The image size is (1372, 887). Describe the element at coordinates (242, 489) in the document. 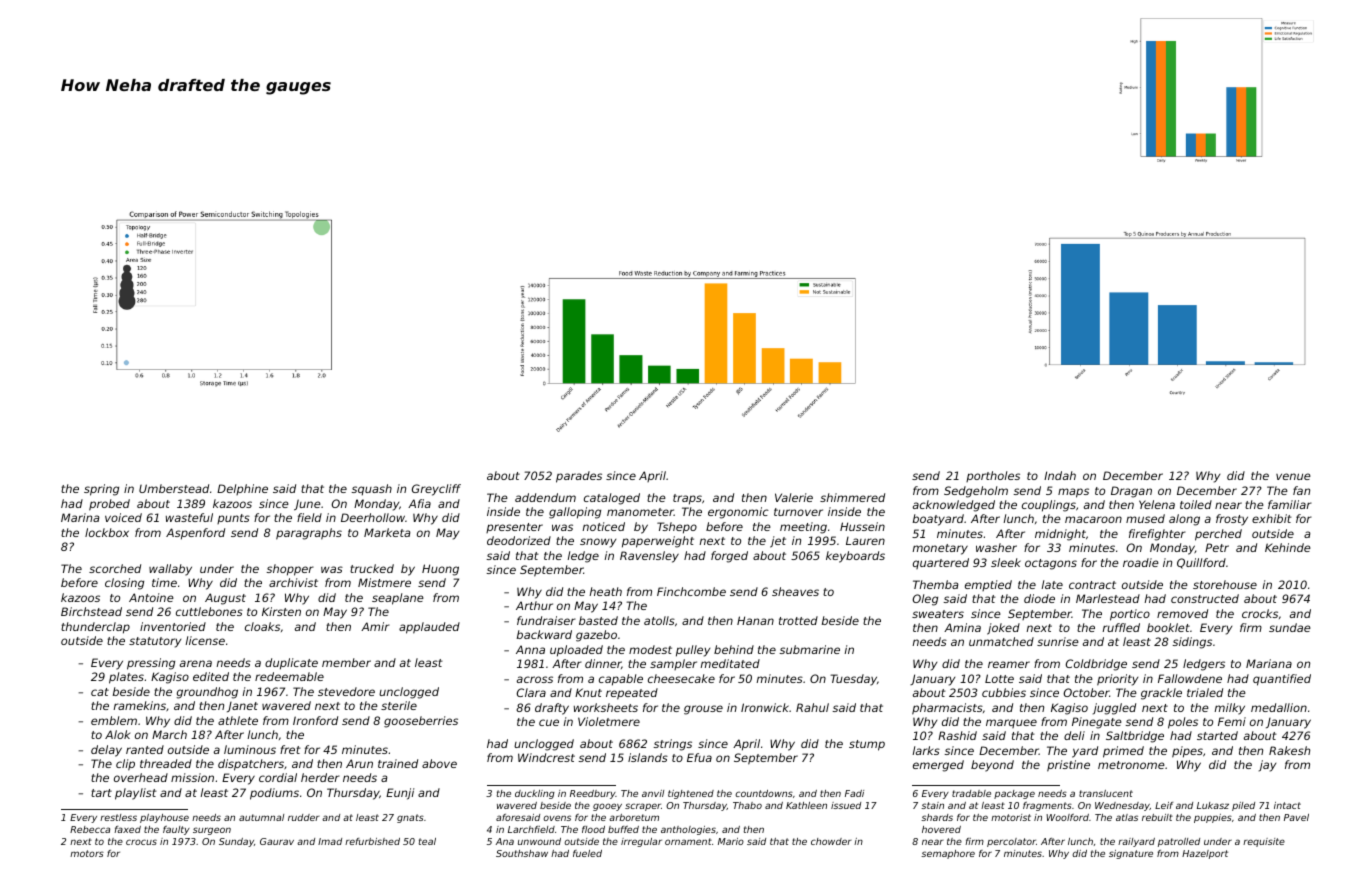

I see `Delphine` at that location.
